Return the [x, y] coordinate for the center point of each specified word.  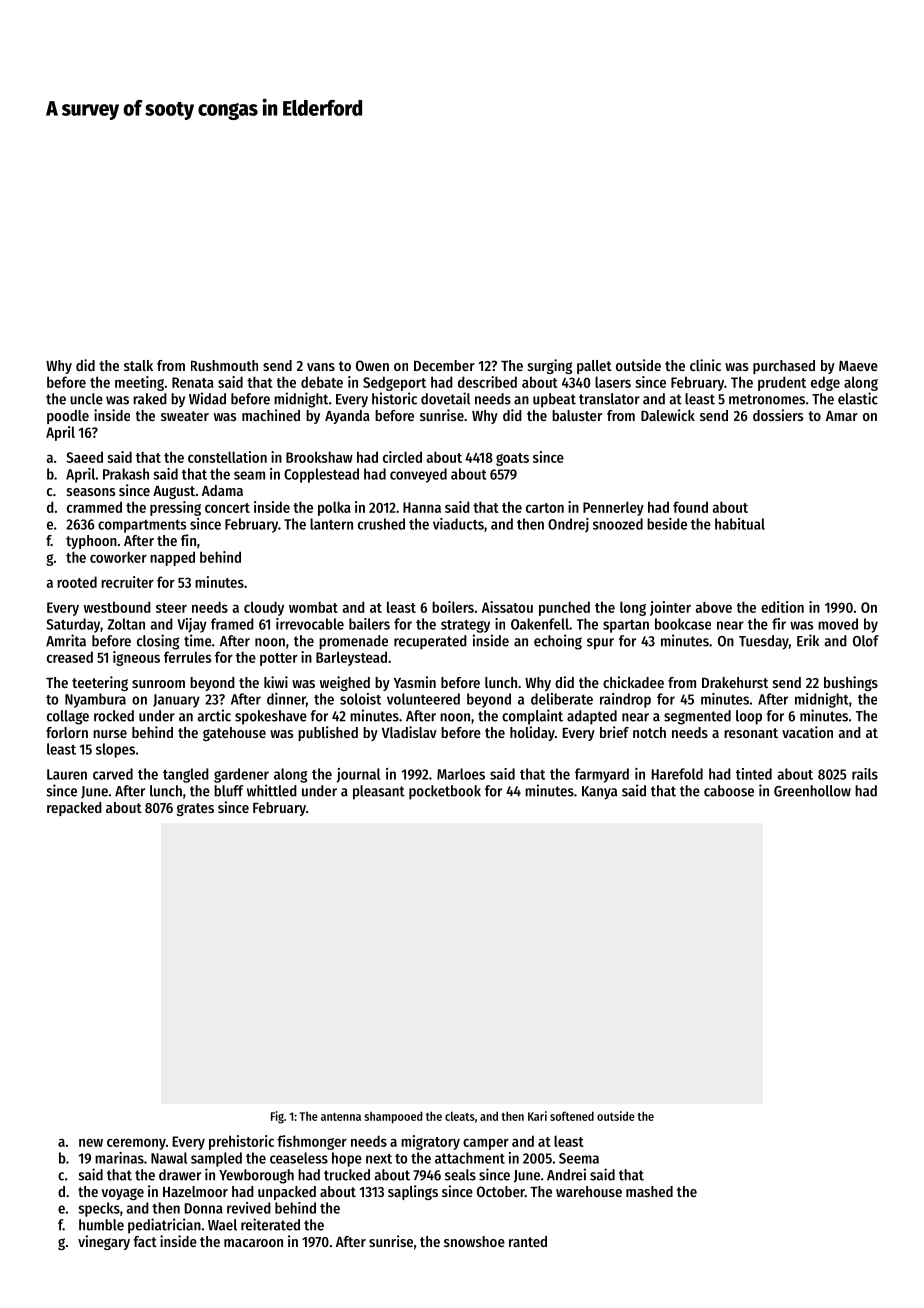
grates [195, 809]
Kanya [599, 793]
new [91, 1143]
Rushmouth [224, 365]
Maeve [858, 366]
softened [572, 1116]
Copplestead [321, 475]
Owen [372, 365]
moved [838, 624]
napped [172, 558]
